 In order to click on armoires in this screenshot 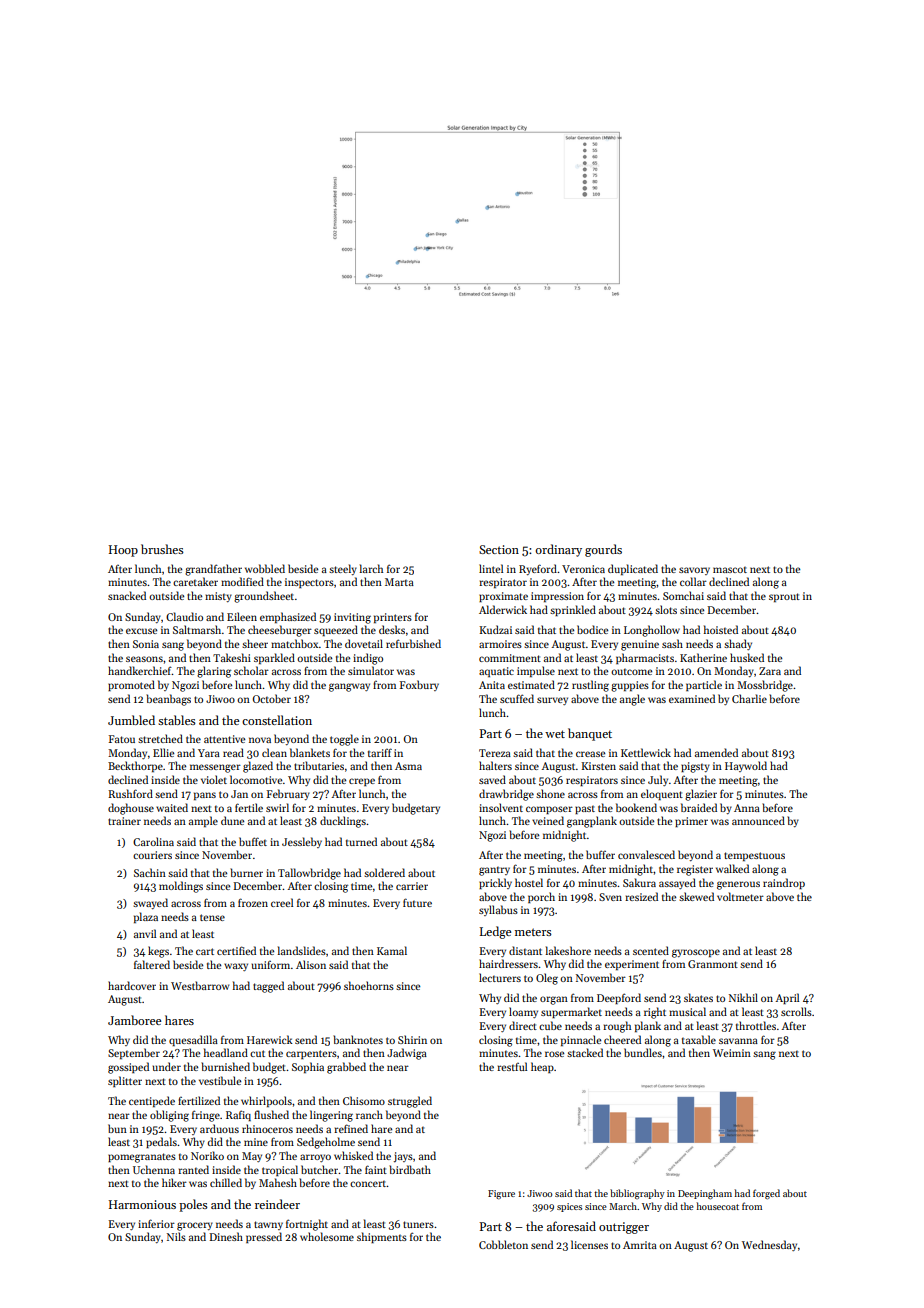, I will do `click(500, 644)`.
